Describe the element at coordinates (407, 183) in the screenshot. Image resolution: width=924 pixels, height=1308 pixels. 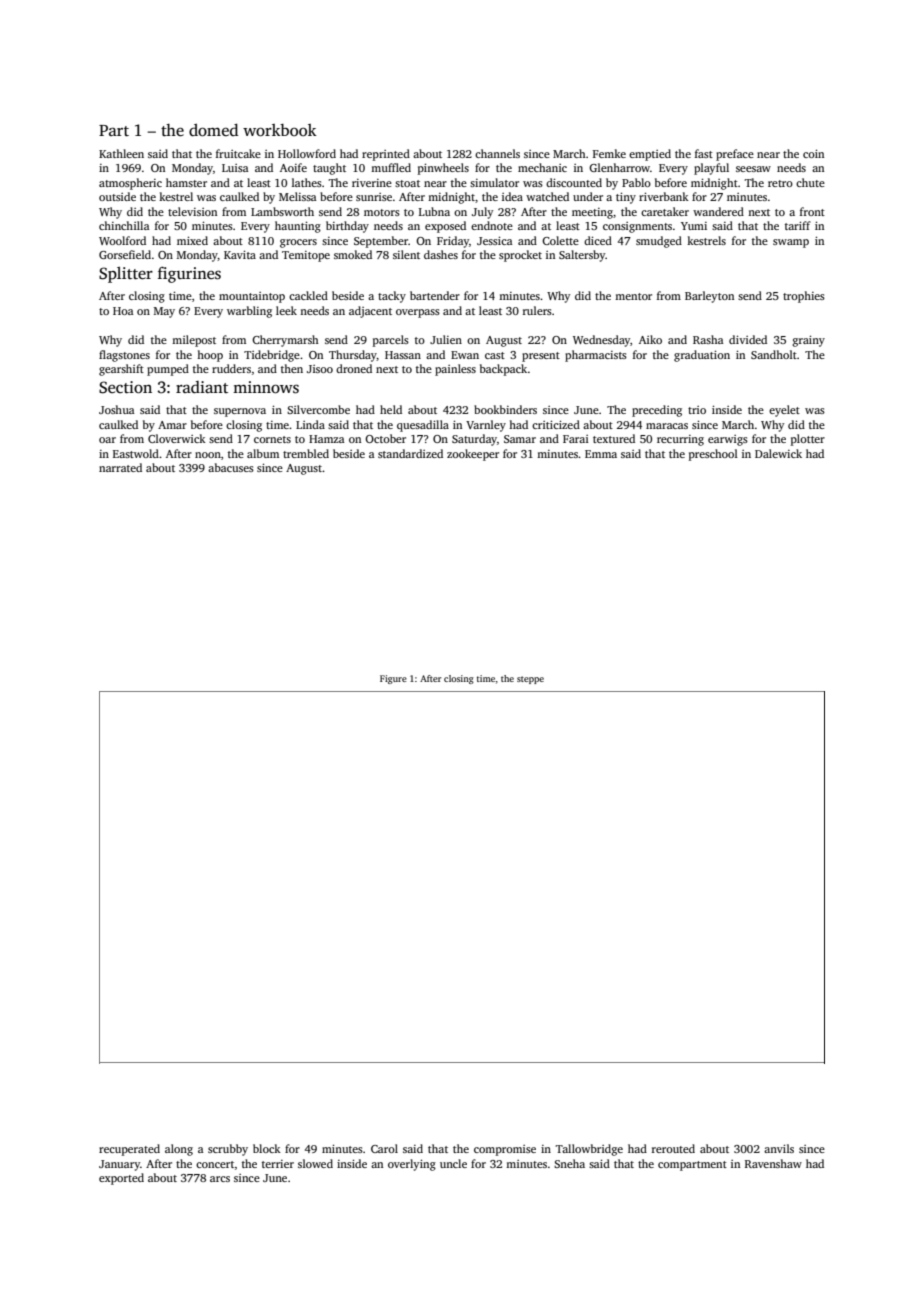
I see `stoat` at that location.
